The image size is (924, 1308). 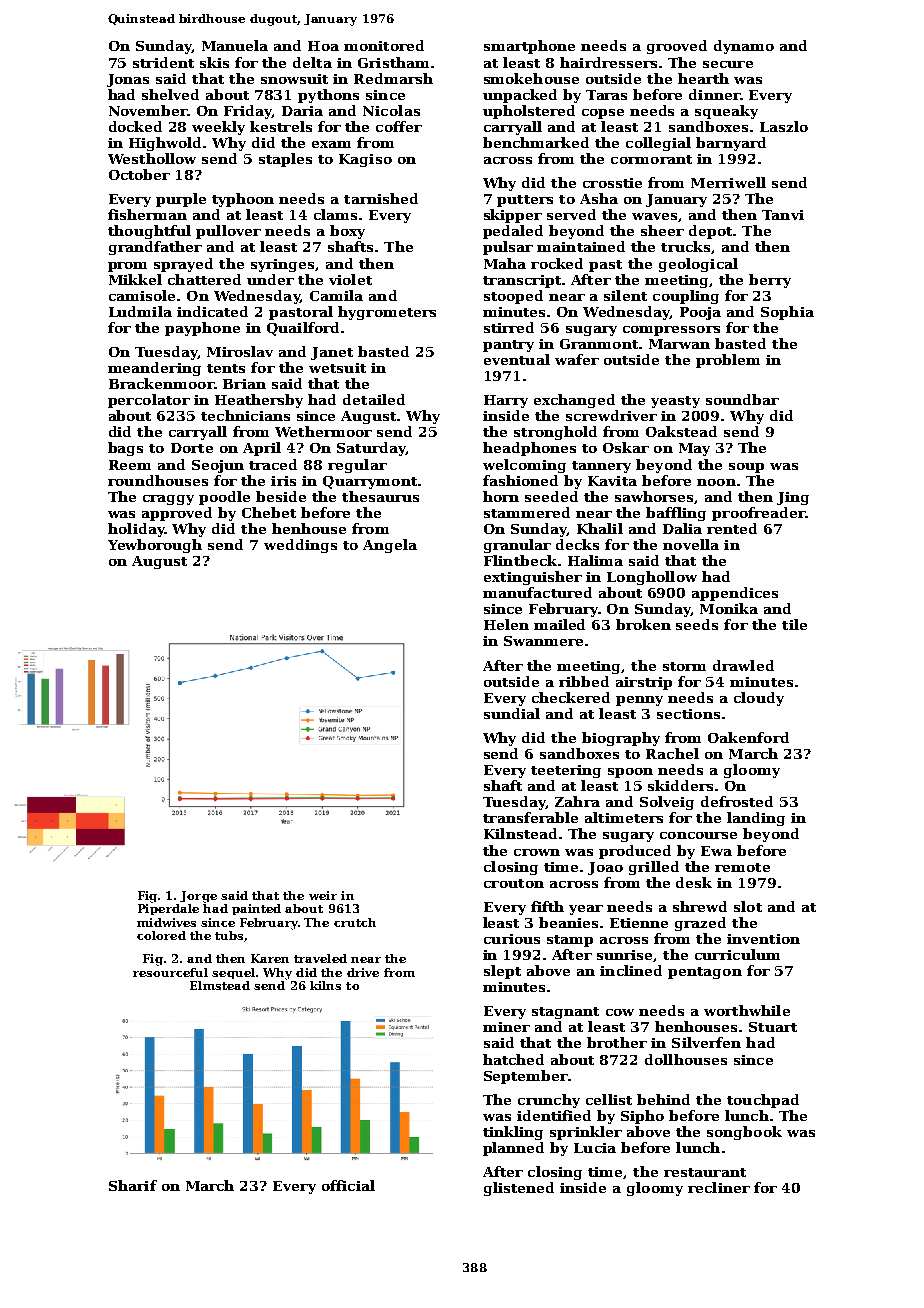 I want to click on official, so click(x=348, y=1185).
